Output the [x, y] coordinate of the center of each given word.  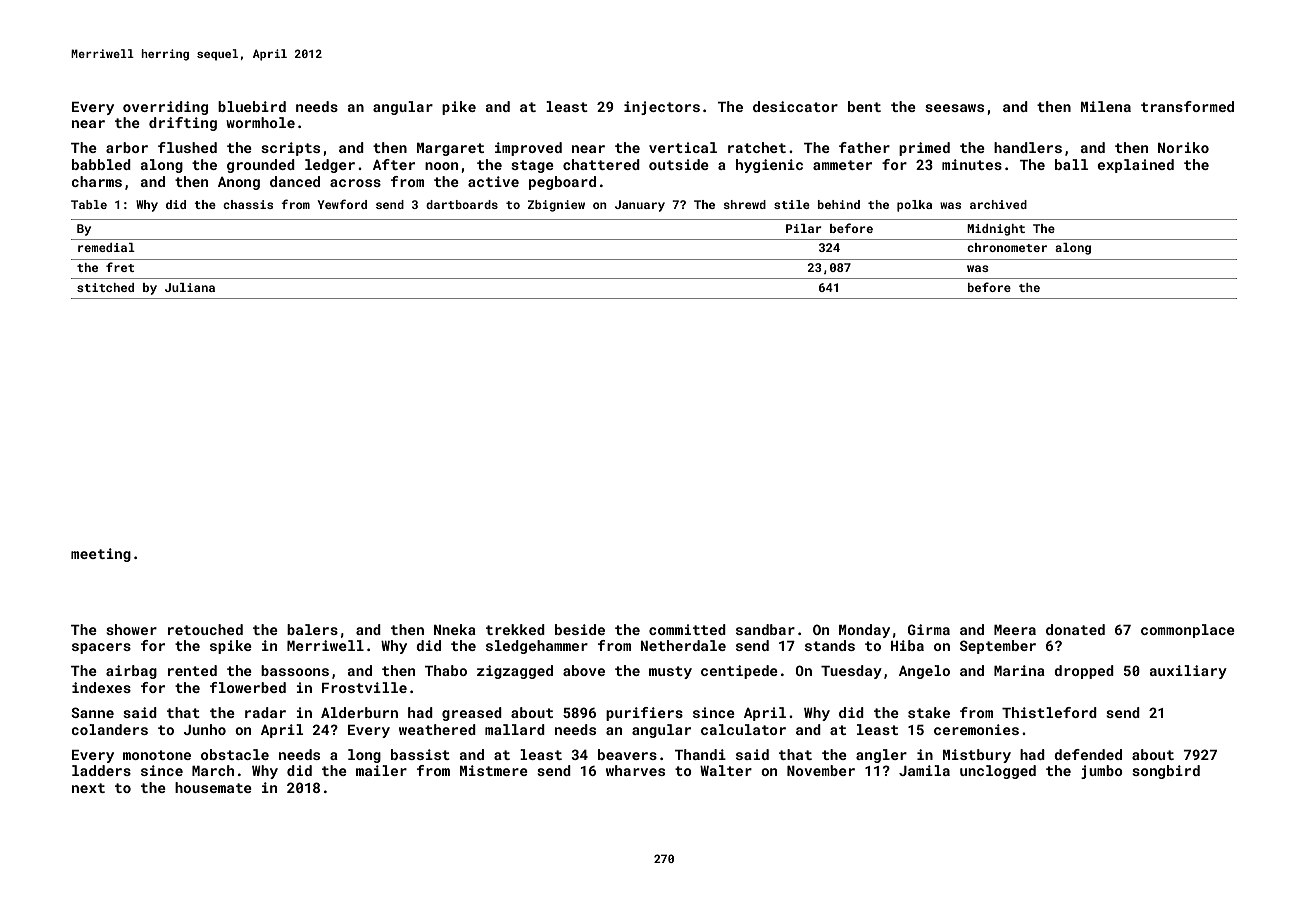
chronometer [1007, 247]
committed [687, 629]
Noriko [1183, 147]
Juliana [190, 287]
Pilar [804, 228]
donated [1075, 629]
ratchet [757, 147]
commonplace [1188, 631]
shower [131, 629]
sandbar [765, 629]
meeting [101, 555]
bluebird [252, 106]
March [213, 770]
